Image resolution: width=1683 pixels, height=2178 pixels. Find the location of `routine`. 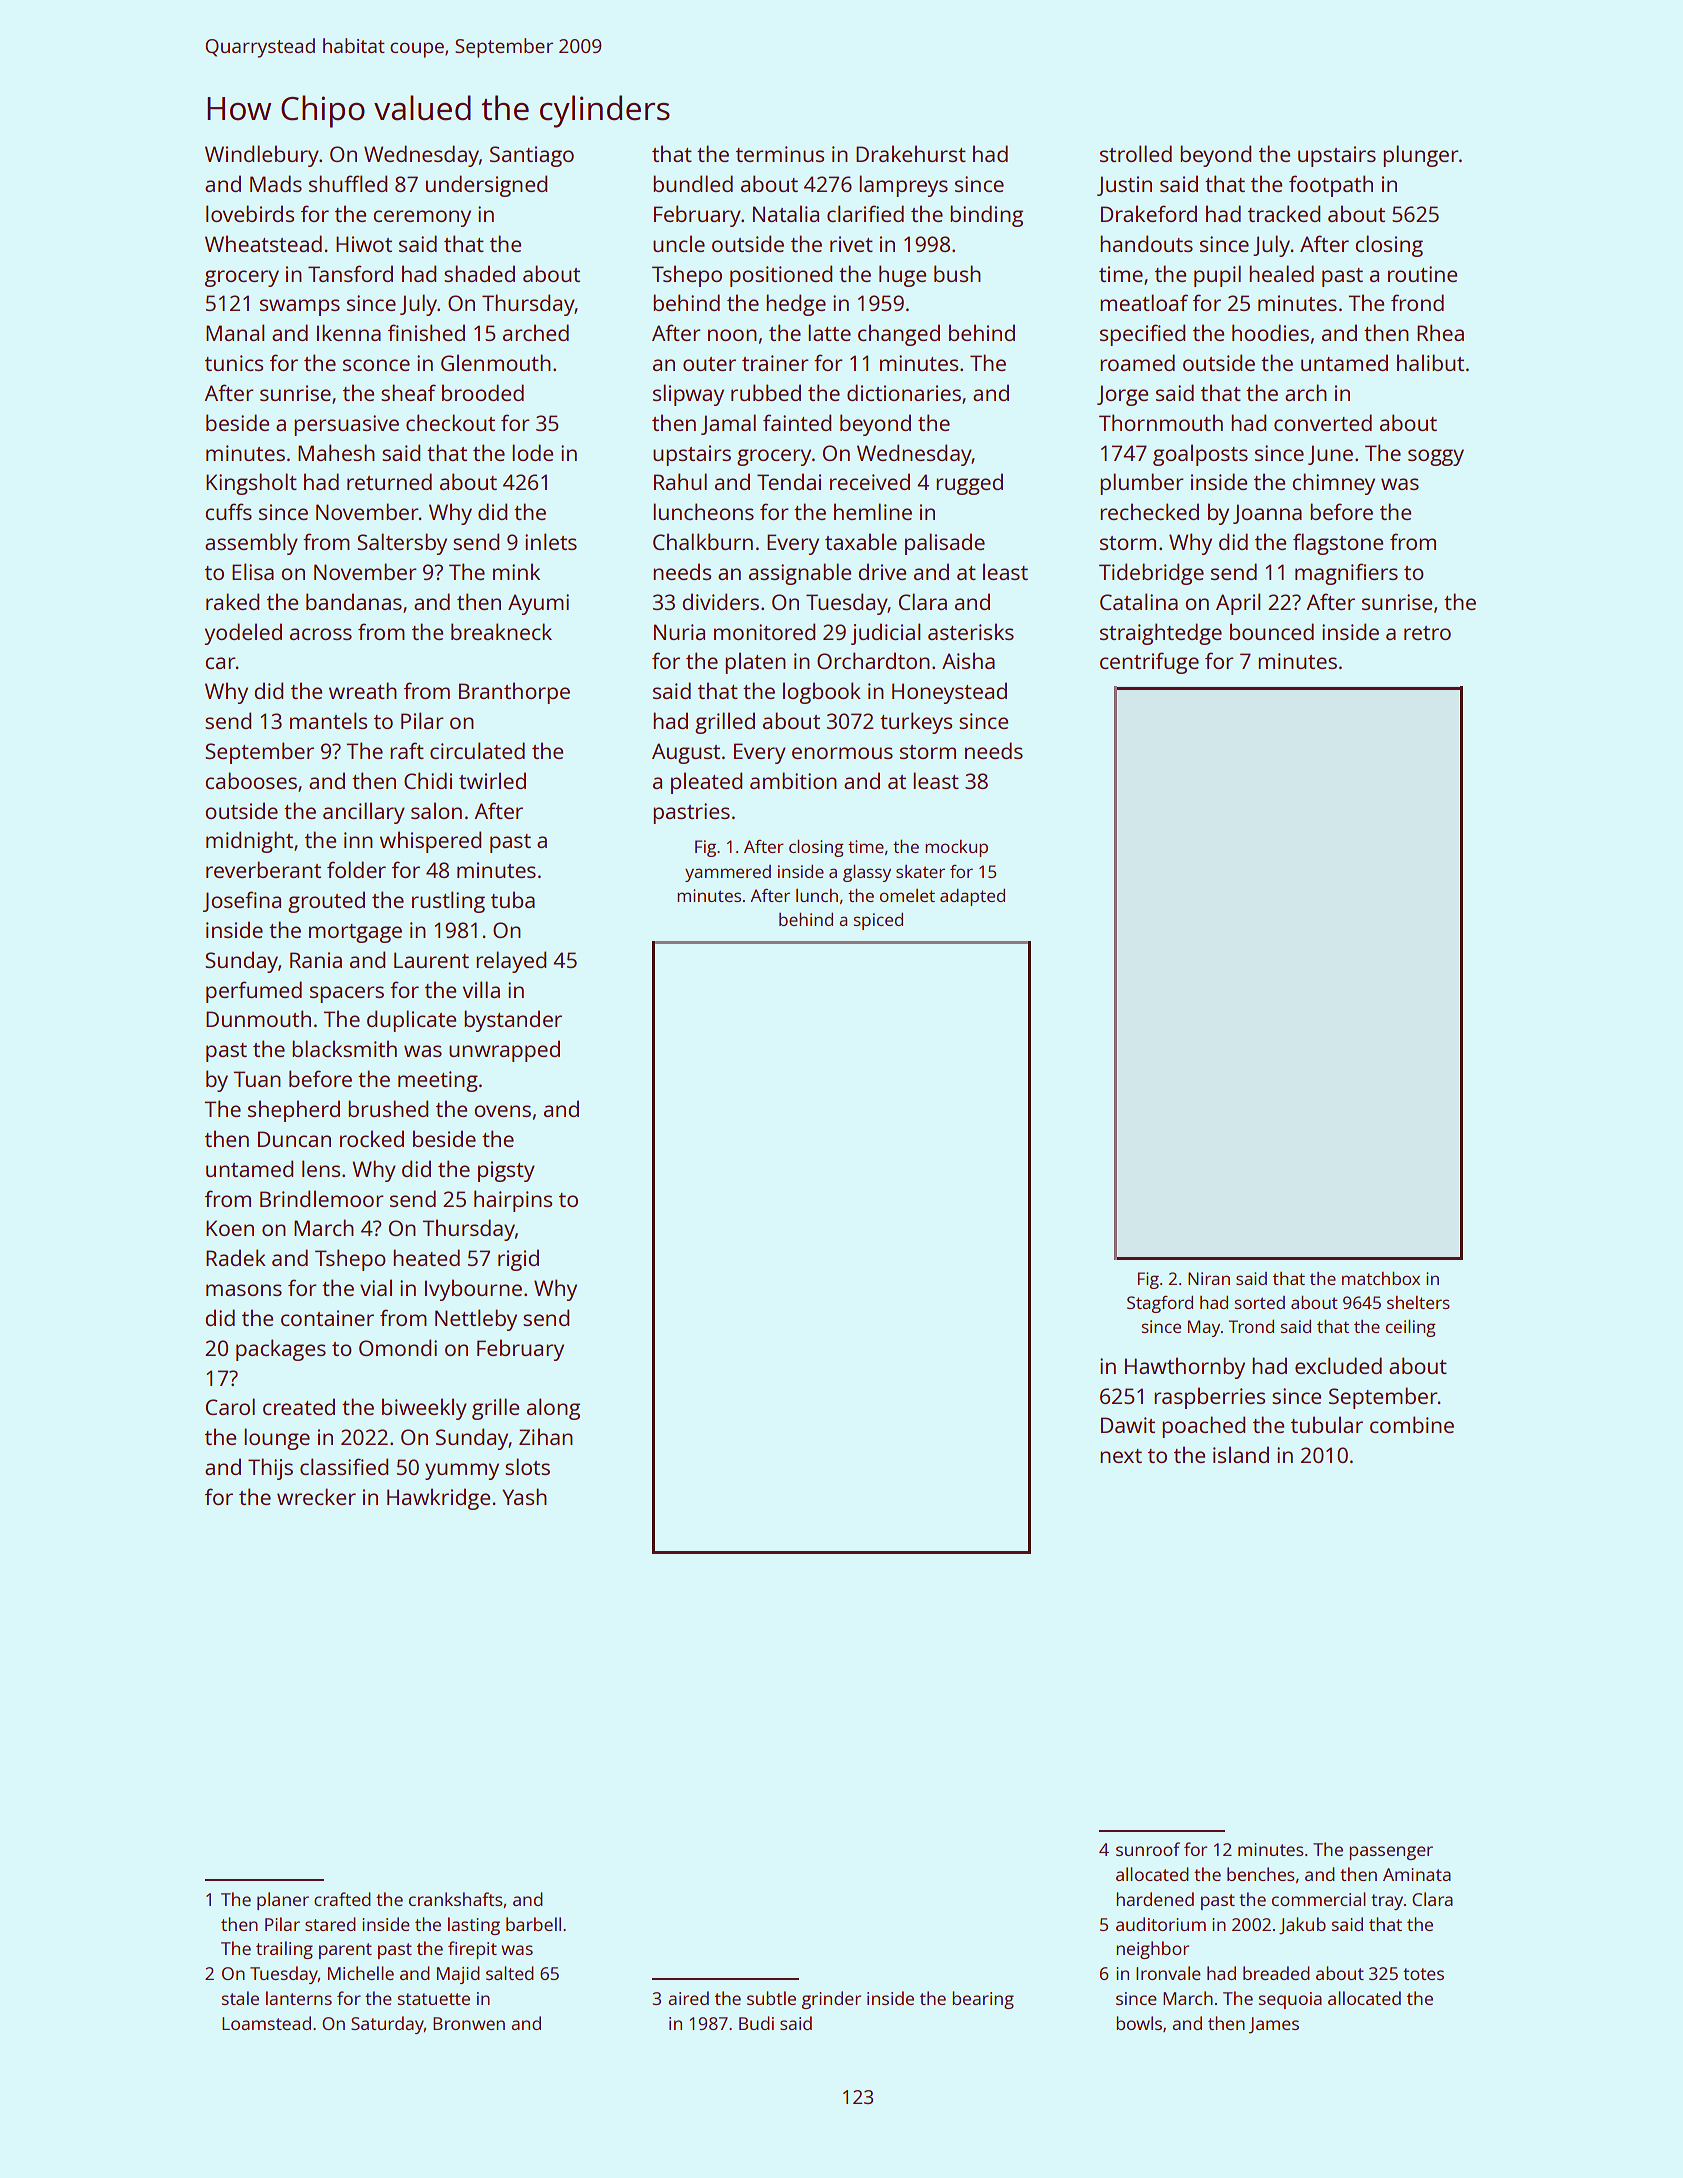

routine is located at coordinates (1422, 274).
